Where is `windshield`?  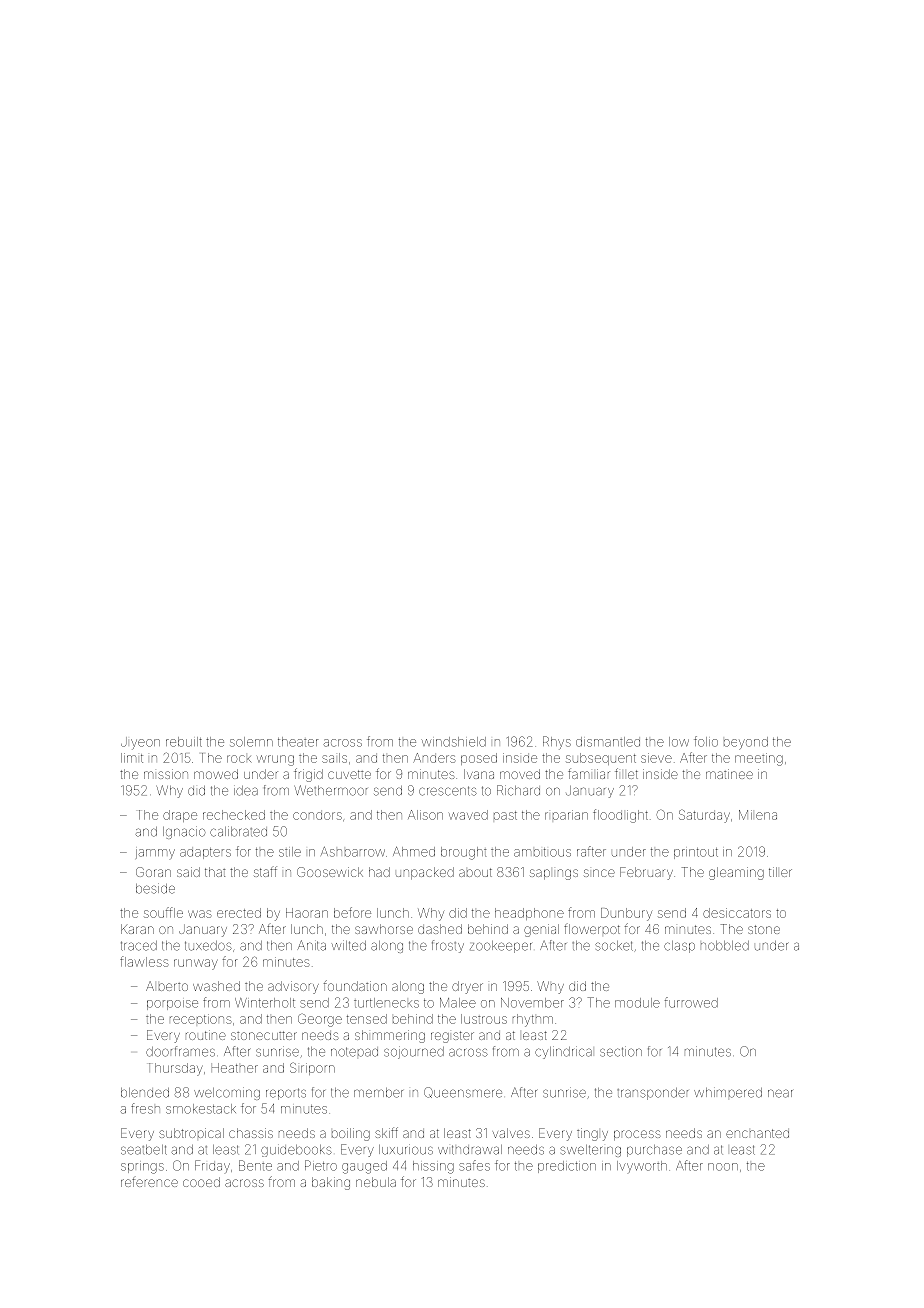
windshield is located at coordinates (454, 742).
